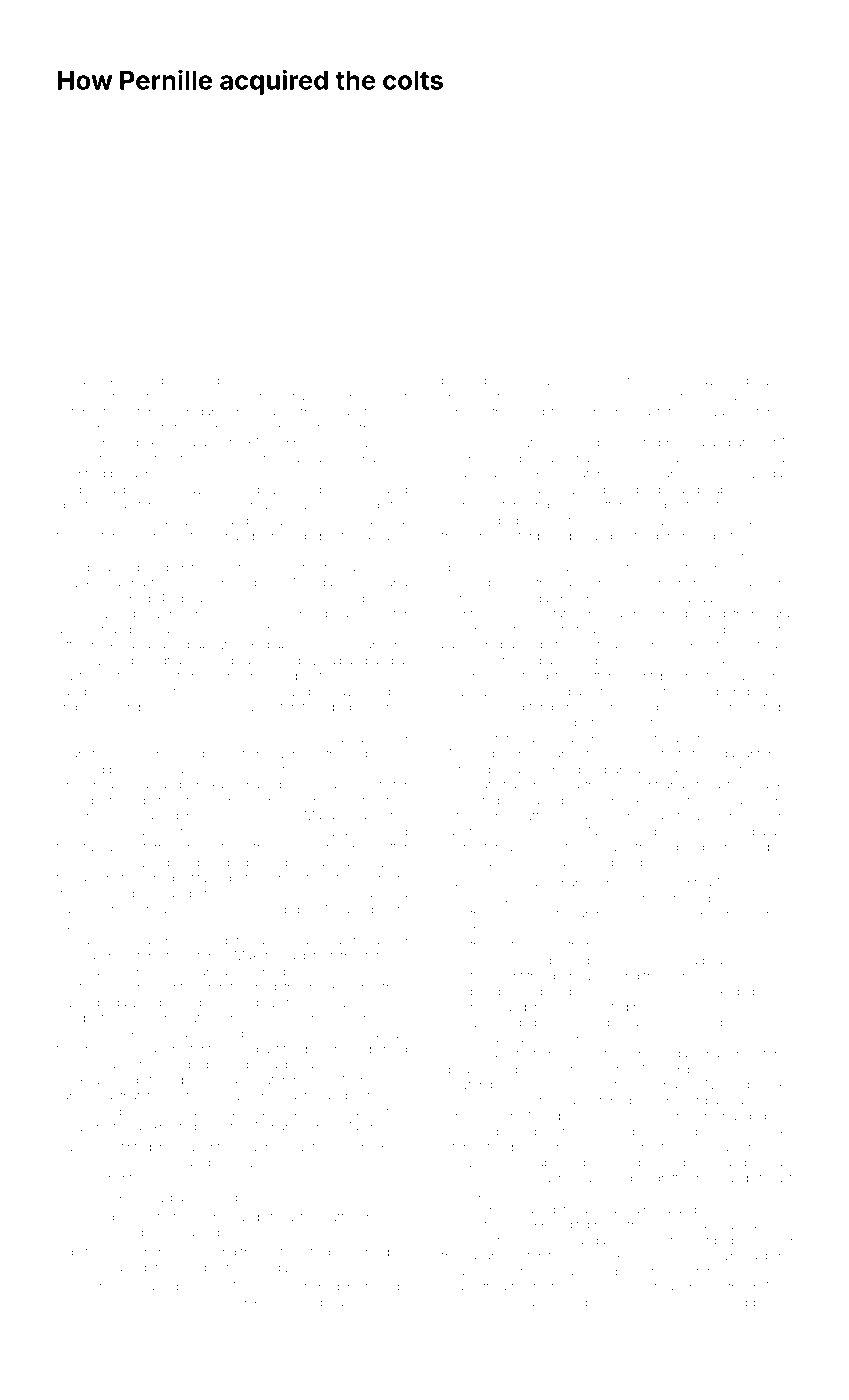 This image has width=849, height=1400. What do you see at coordinates (186, 382) in the image?
I see `precious` at bounding box center [186, 382].
